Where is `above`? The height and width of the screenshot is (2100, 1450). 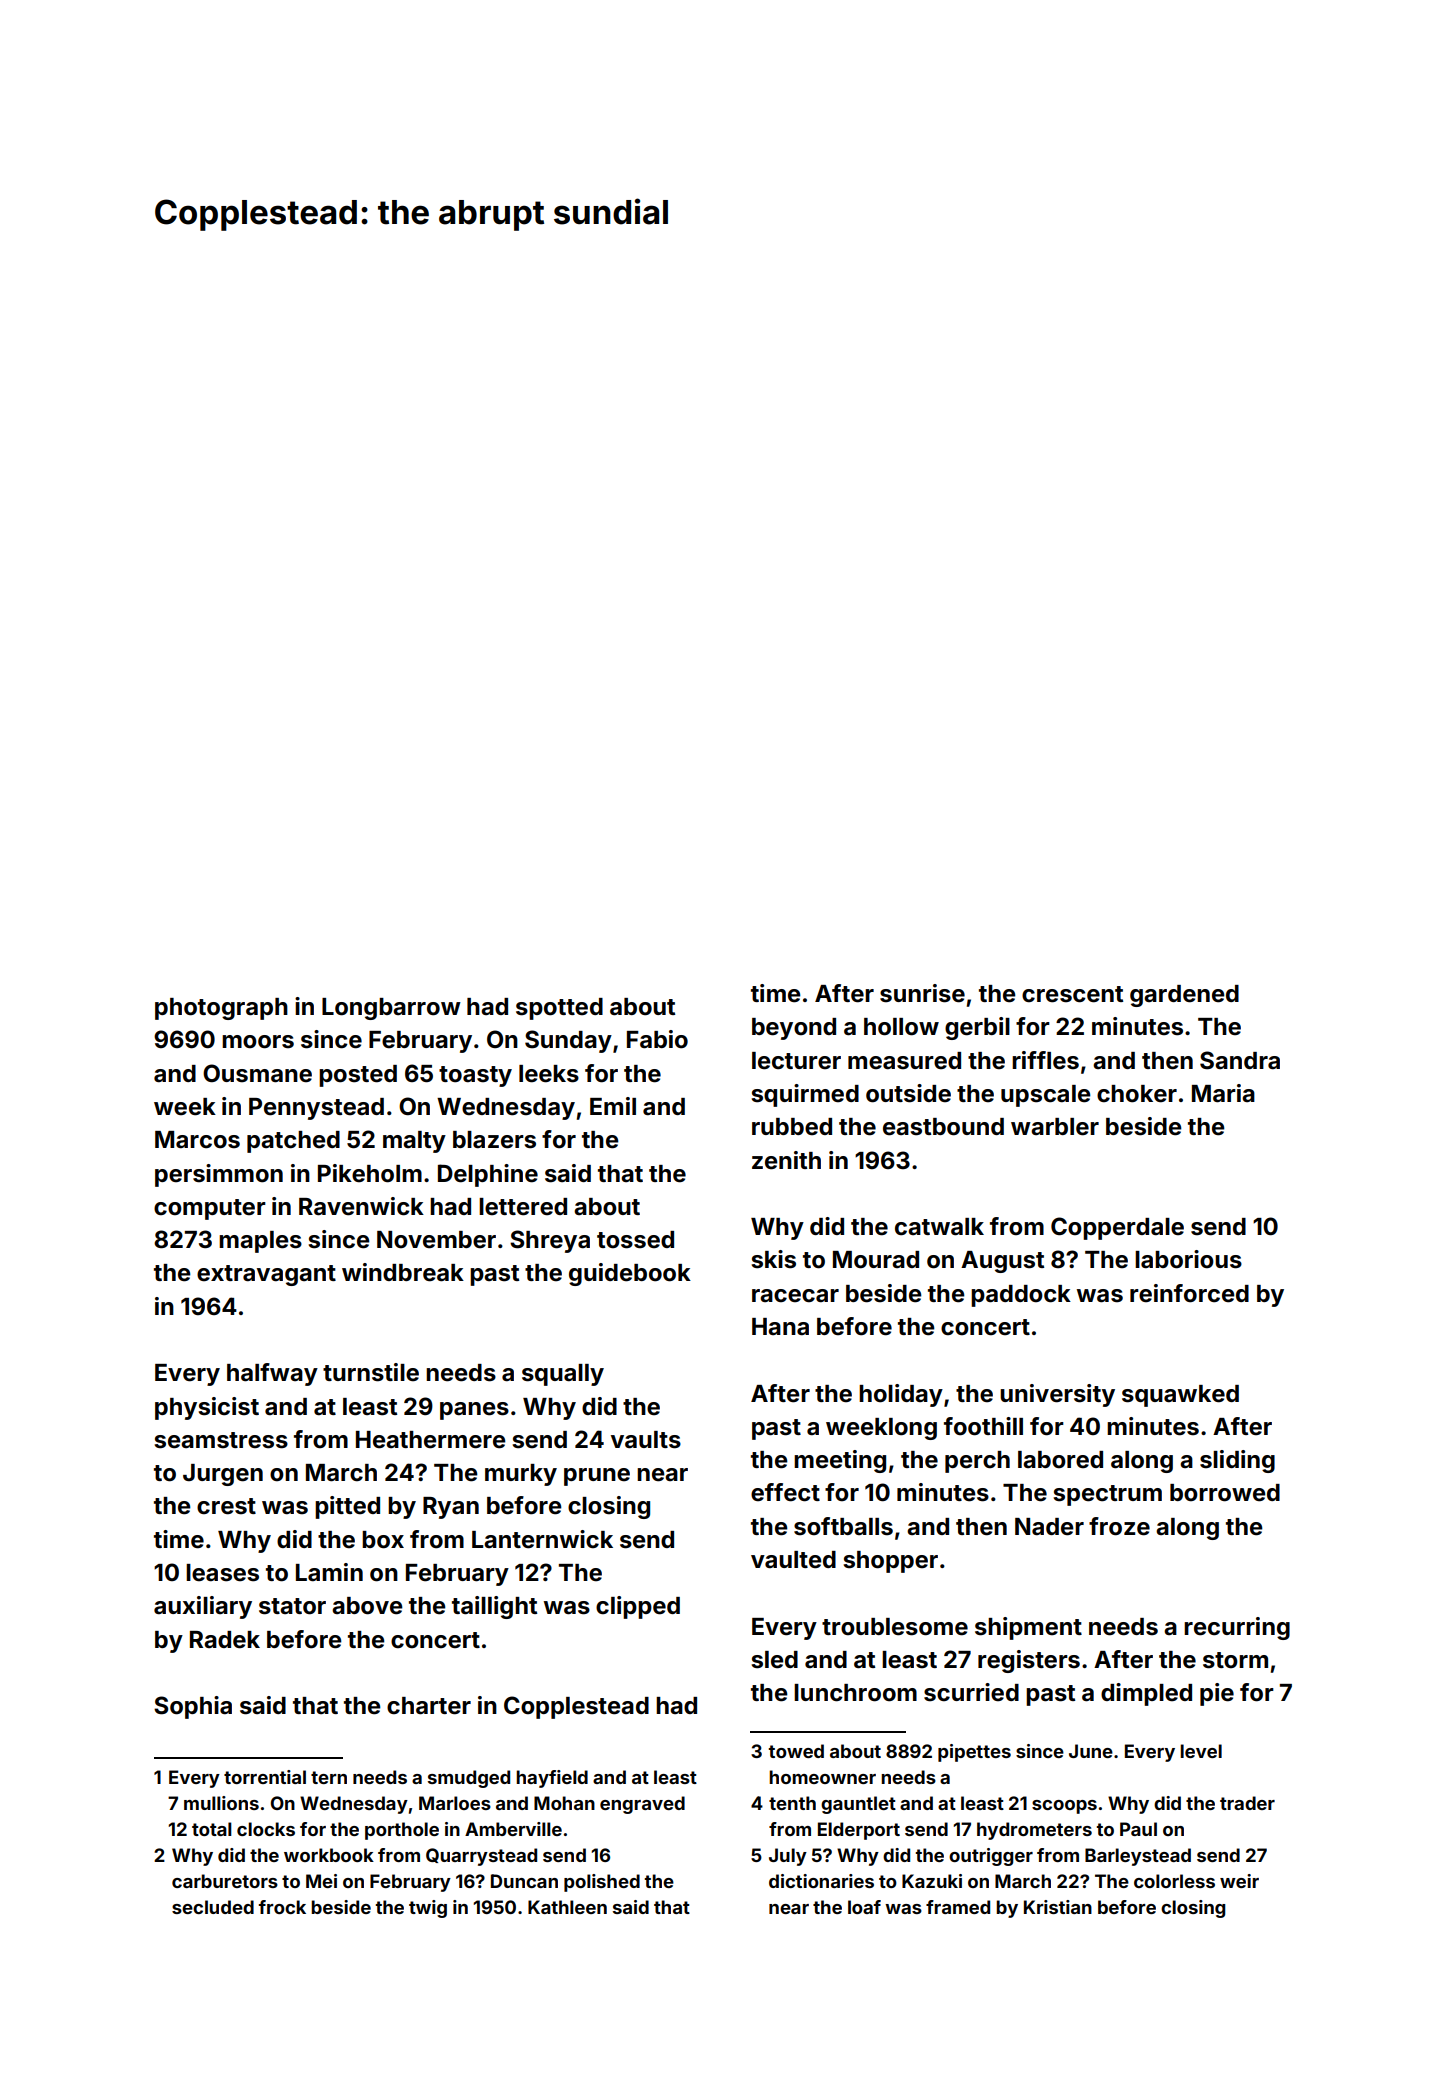 above is located at coordinates (367, 1606).
